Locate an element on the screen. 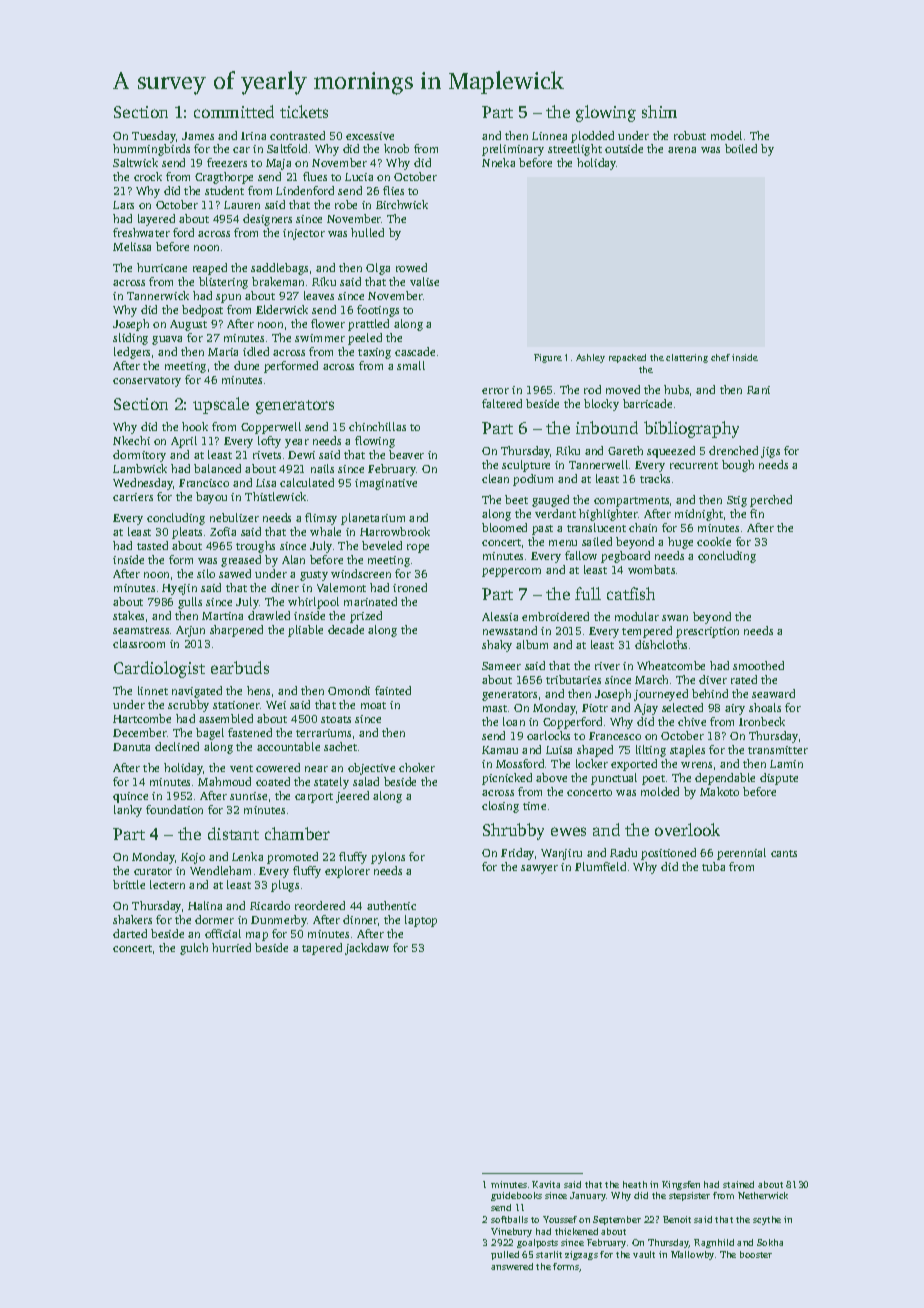  Friday is located at coordinates (517, 854).
